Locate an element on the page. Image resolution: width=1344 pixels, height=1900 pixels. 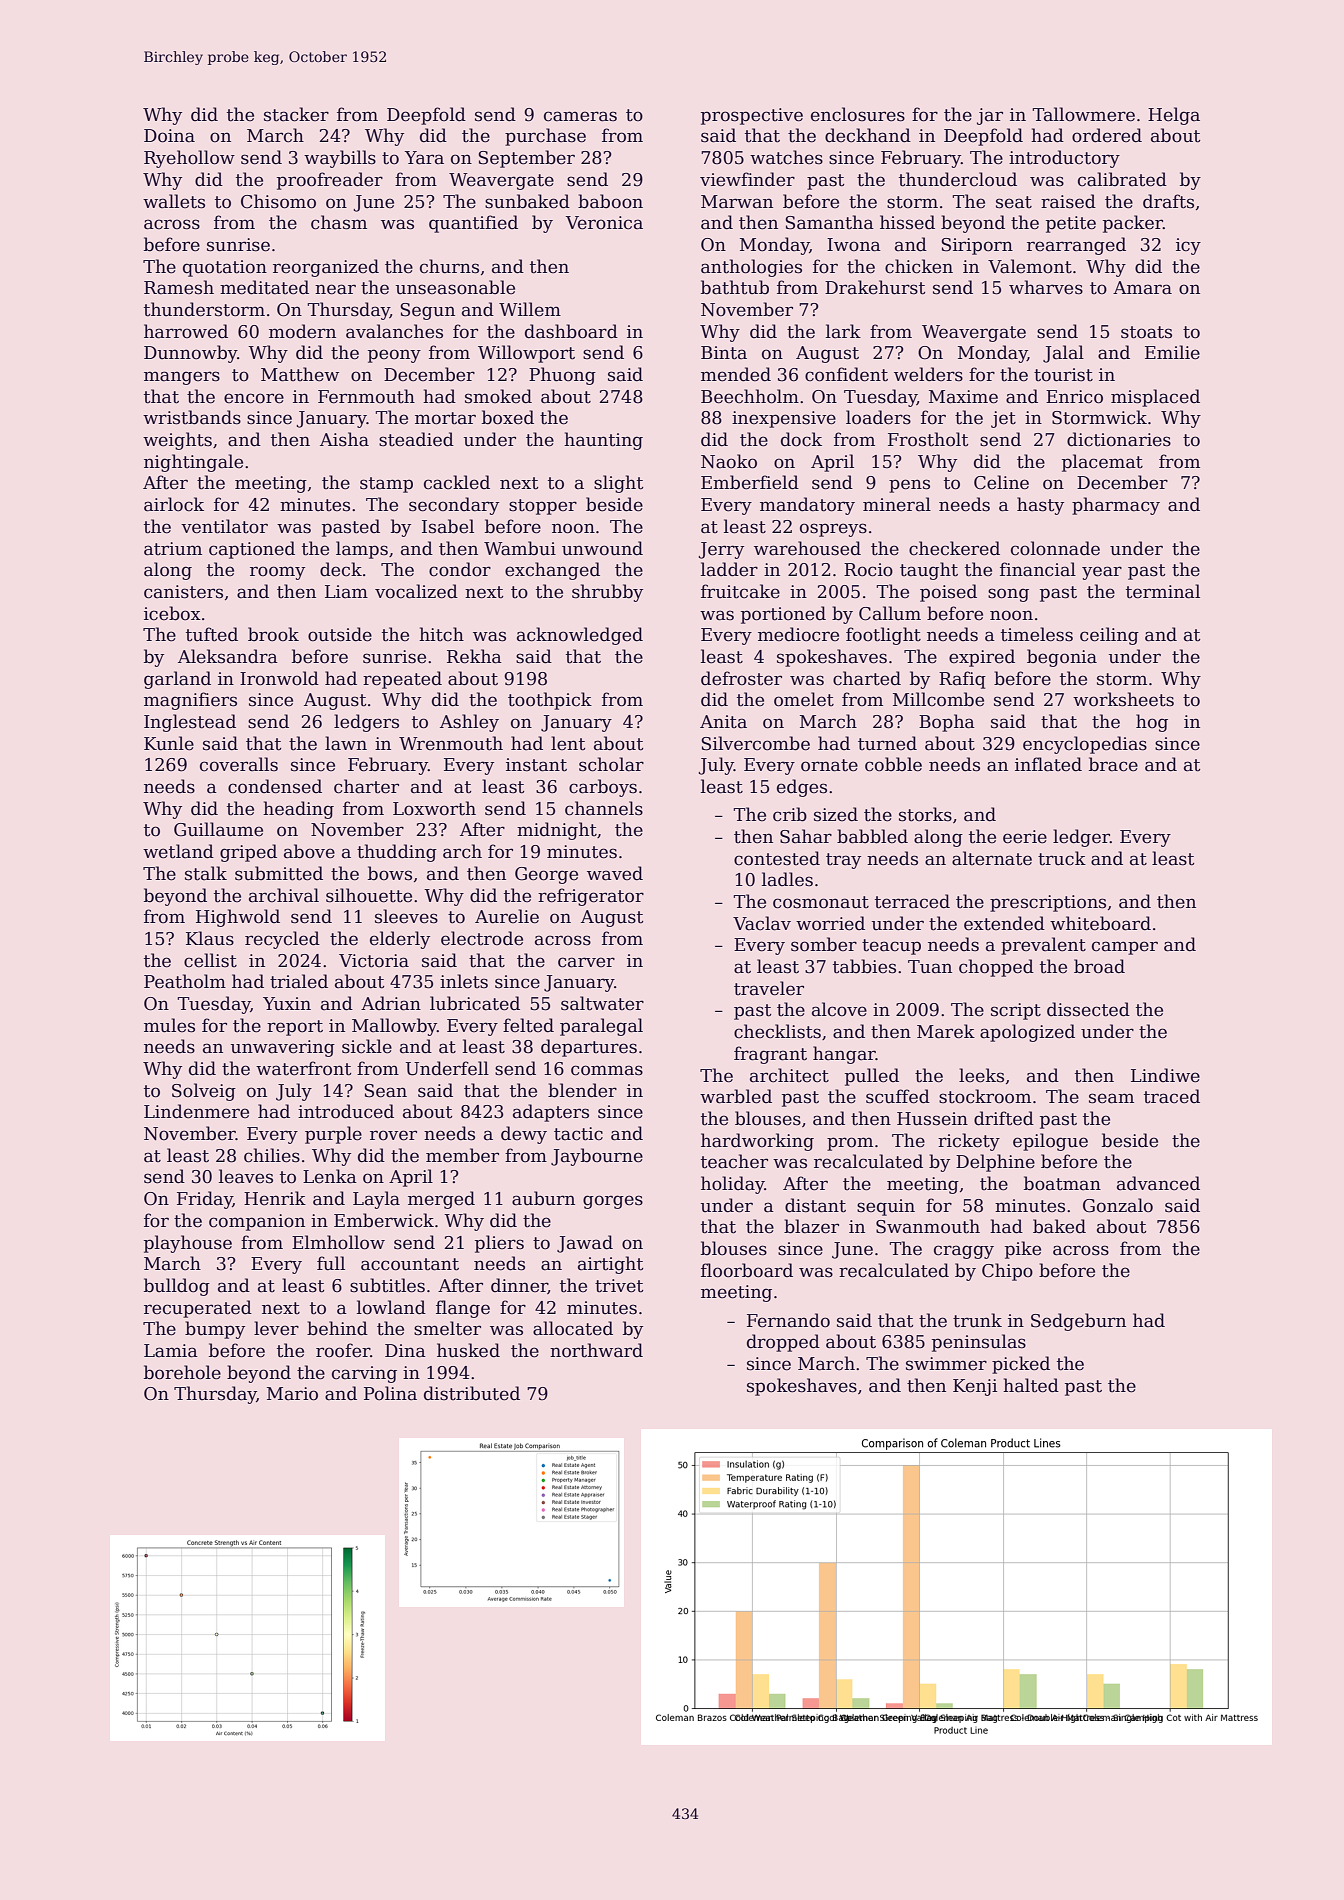
stacker is located at coordinates (296, 114).
